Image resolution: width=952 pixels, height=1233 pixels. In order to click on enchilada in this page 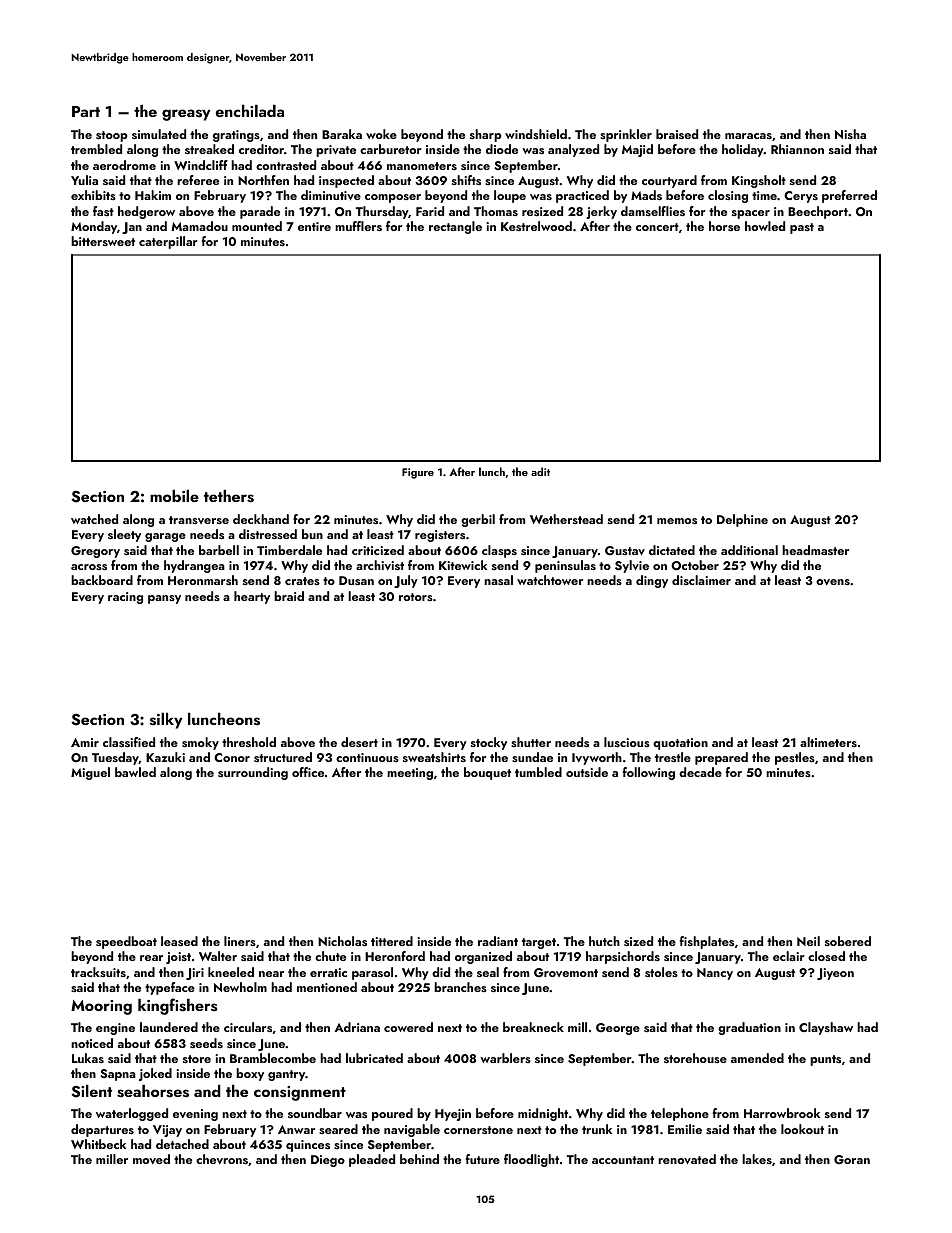, I will do `click(250, 110)`.
